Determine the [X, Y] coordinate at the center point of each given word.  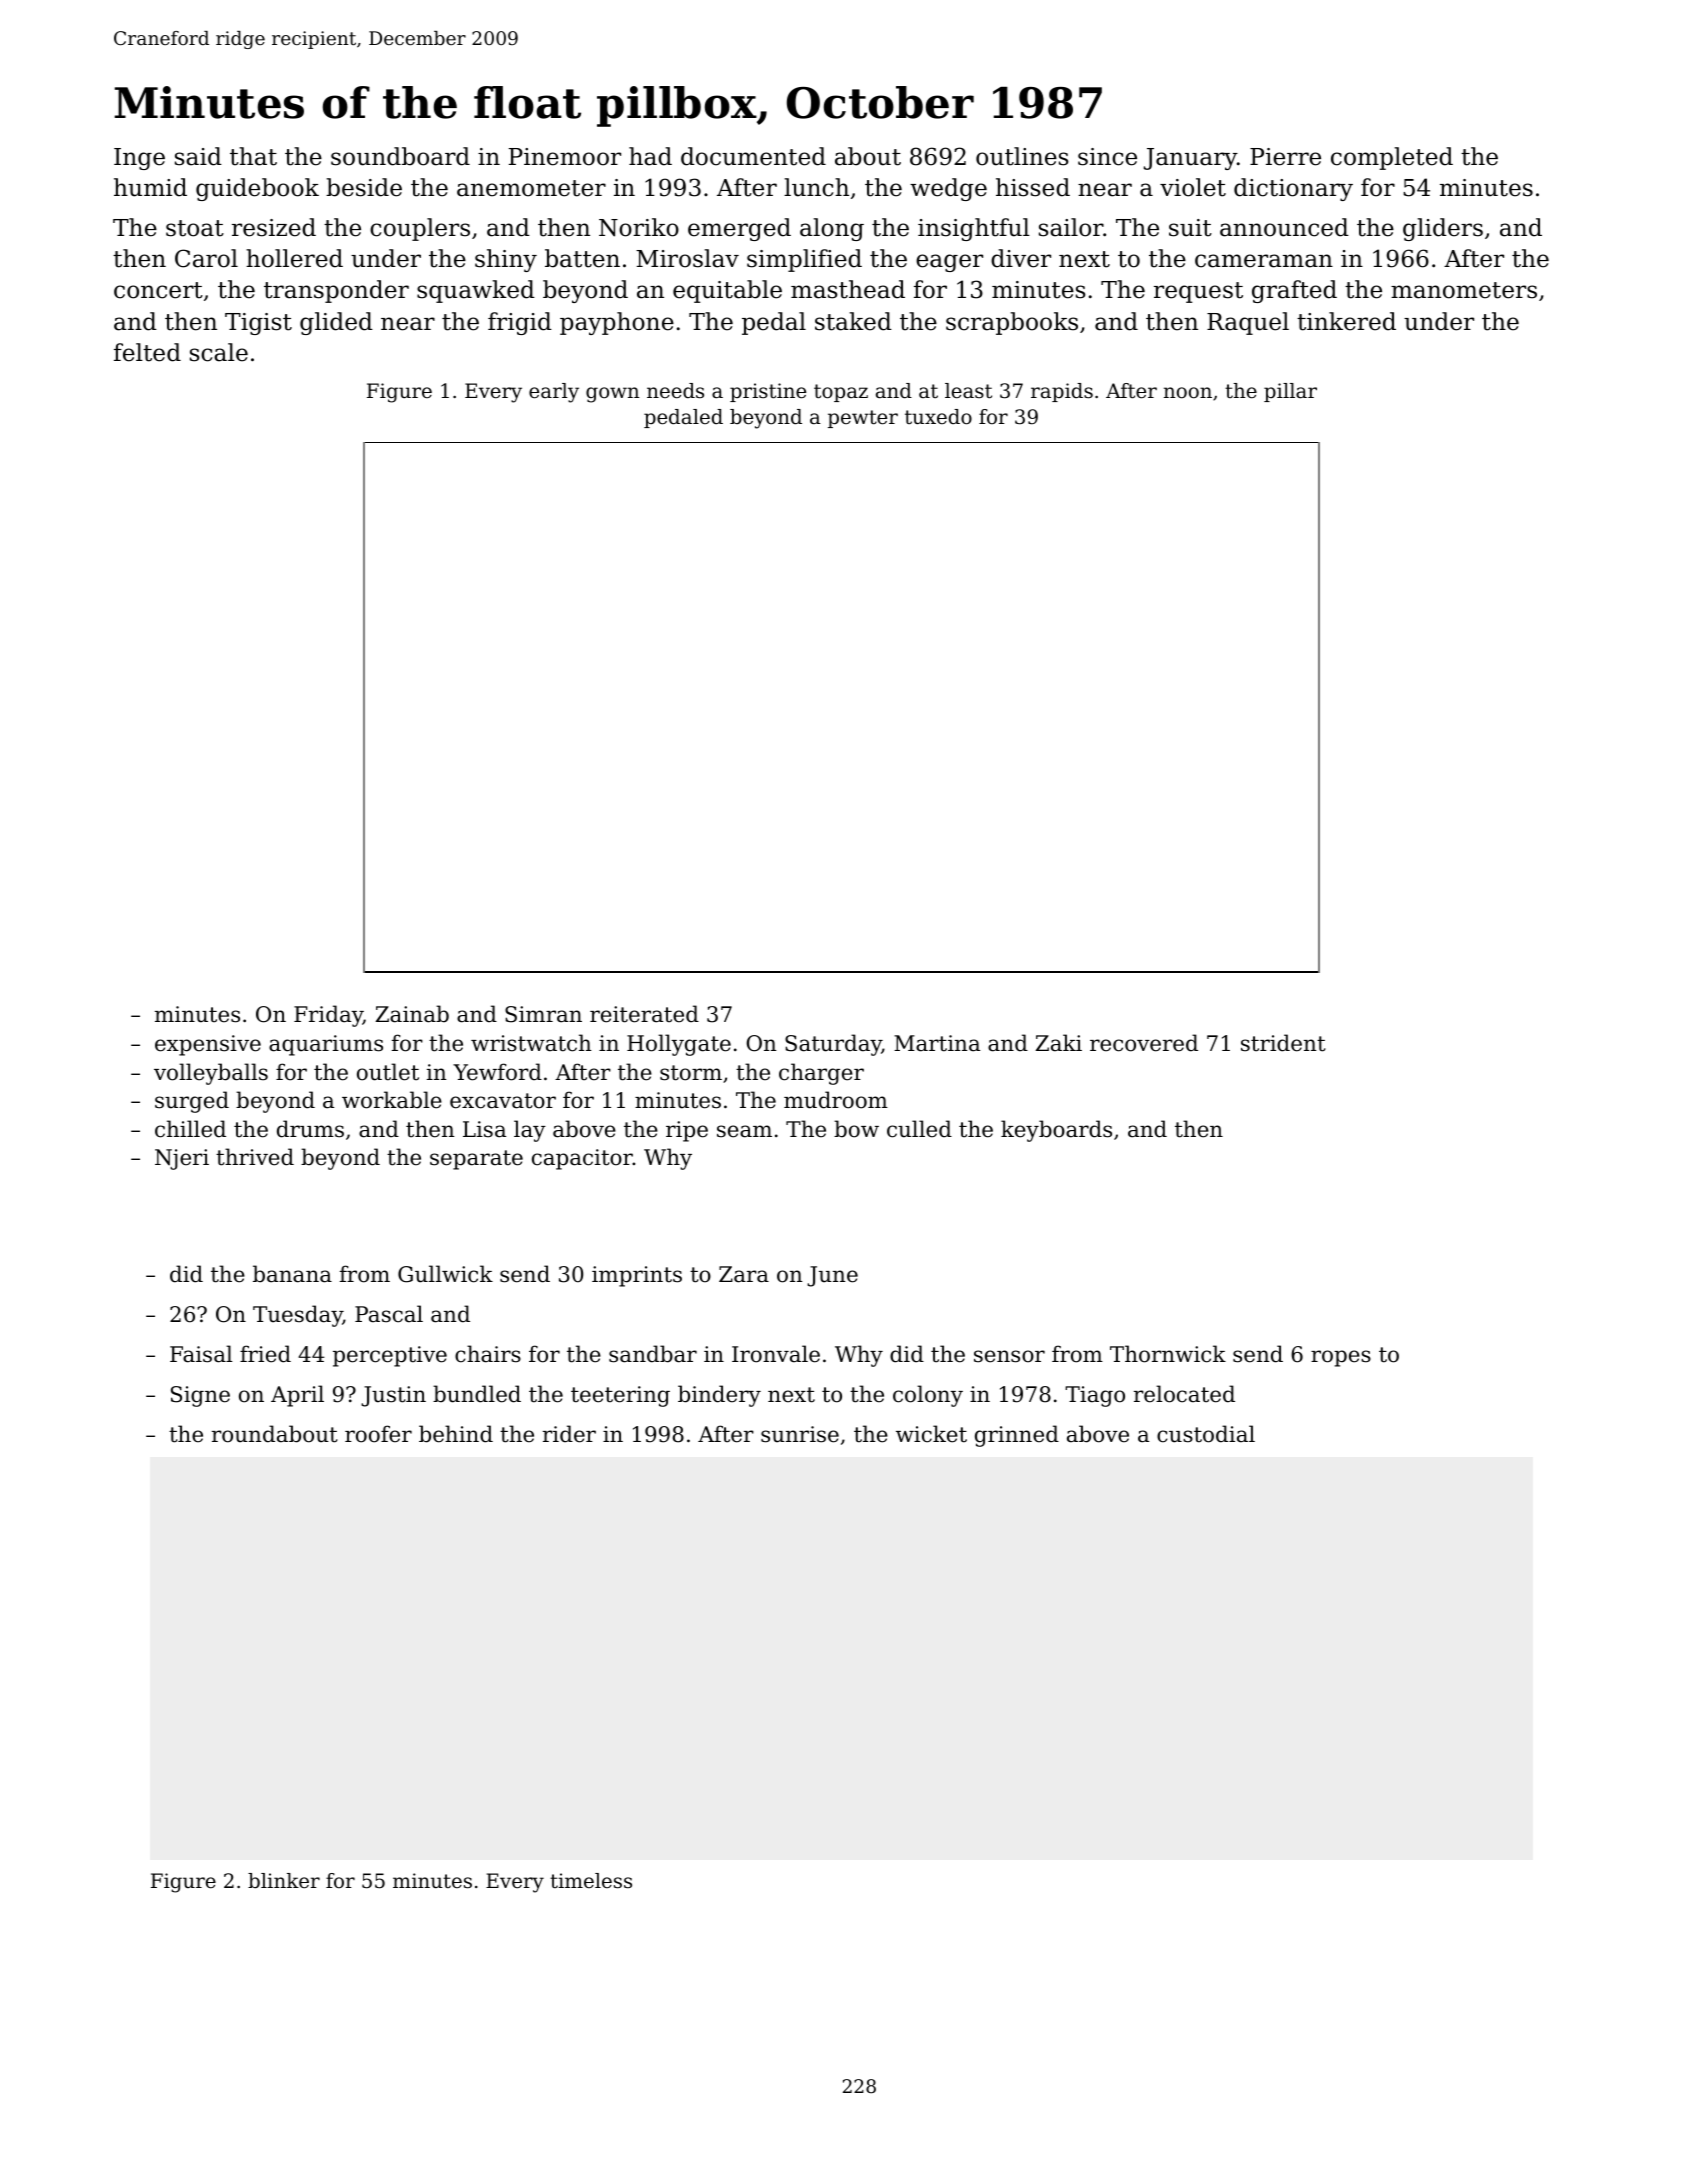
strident [1283, 1043]
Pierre [1285, 157]
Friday [328, 1016]
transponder [336, 291]
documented [753, 156]
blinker [284, 1881]
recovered [1144, 1043]
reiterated [644, 1014]
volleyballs [211, 1074]
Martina [937, 1043]
